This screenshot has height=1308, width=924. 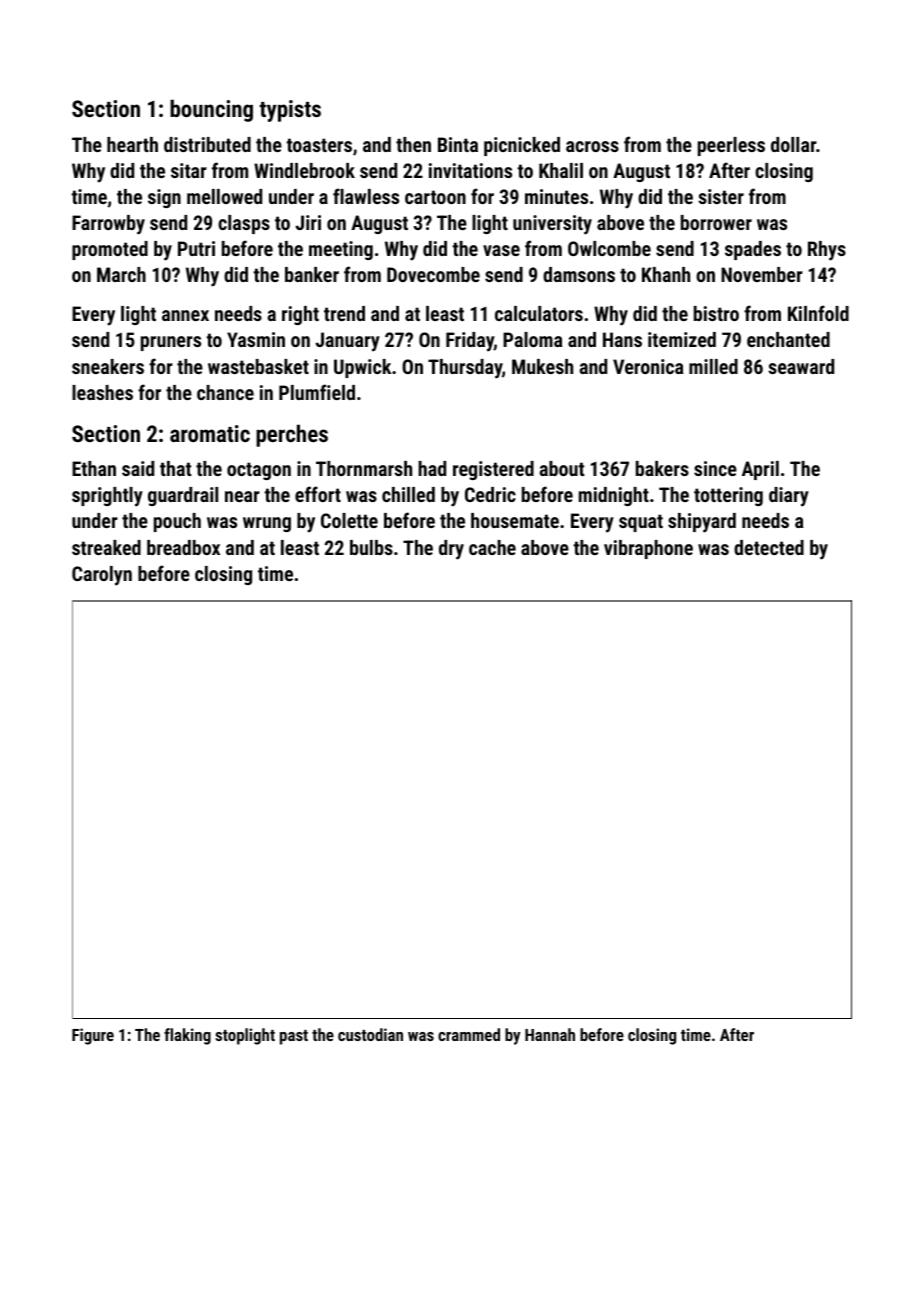 I want to click on seaward, so click(x=801, y=366).
